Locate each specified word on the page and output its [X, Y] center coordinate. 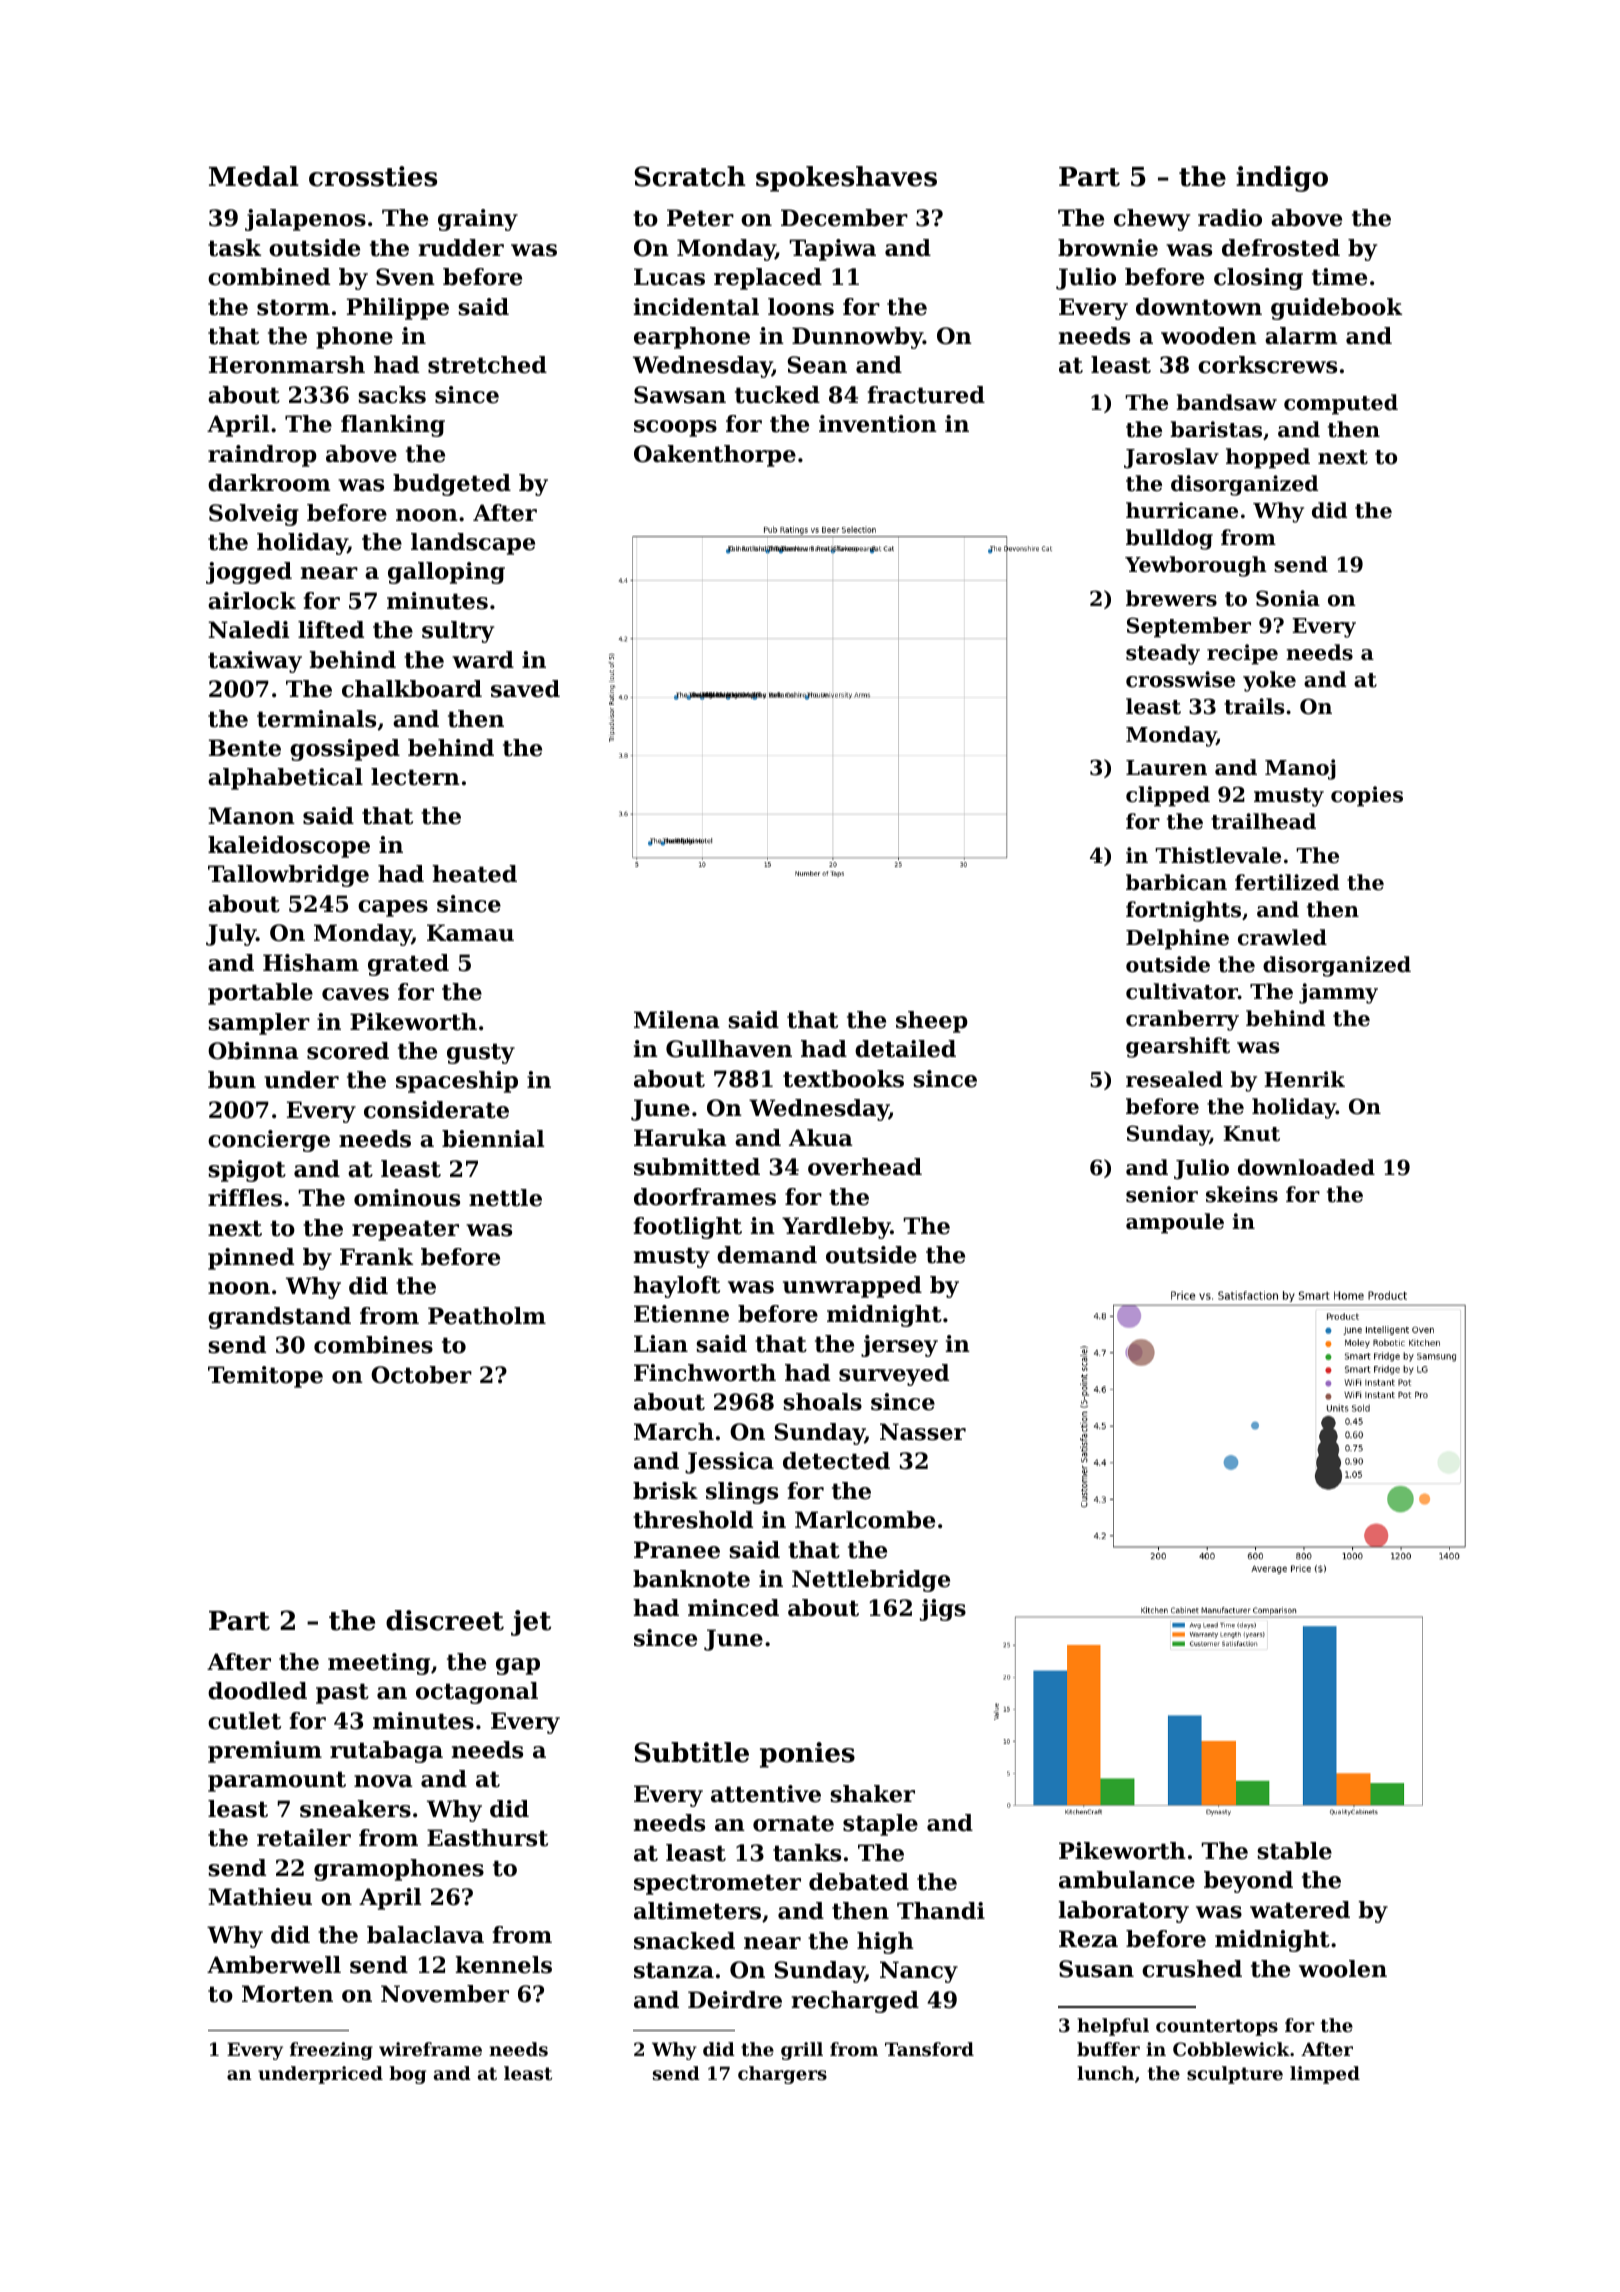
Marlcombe [865, 1520]
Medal [254, 176]
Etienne [681, 1314]
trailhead [1263, 821]
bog [407, 2075]
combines [373, 1345]
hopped [1268, 458]
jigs [943, 1610]
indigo [1282, 179]
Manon [251, 816]
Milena [677, 1020]
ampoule [1175, 1223]
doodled [257, 1691]
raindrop [262, 456]
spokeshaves [846, 179]
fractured [926, 395]
